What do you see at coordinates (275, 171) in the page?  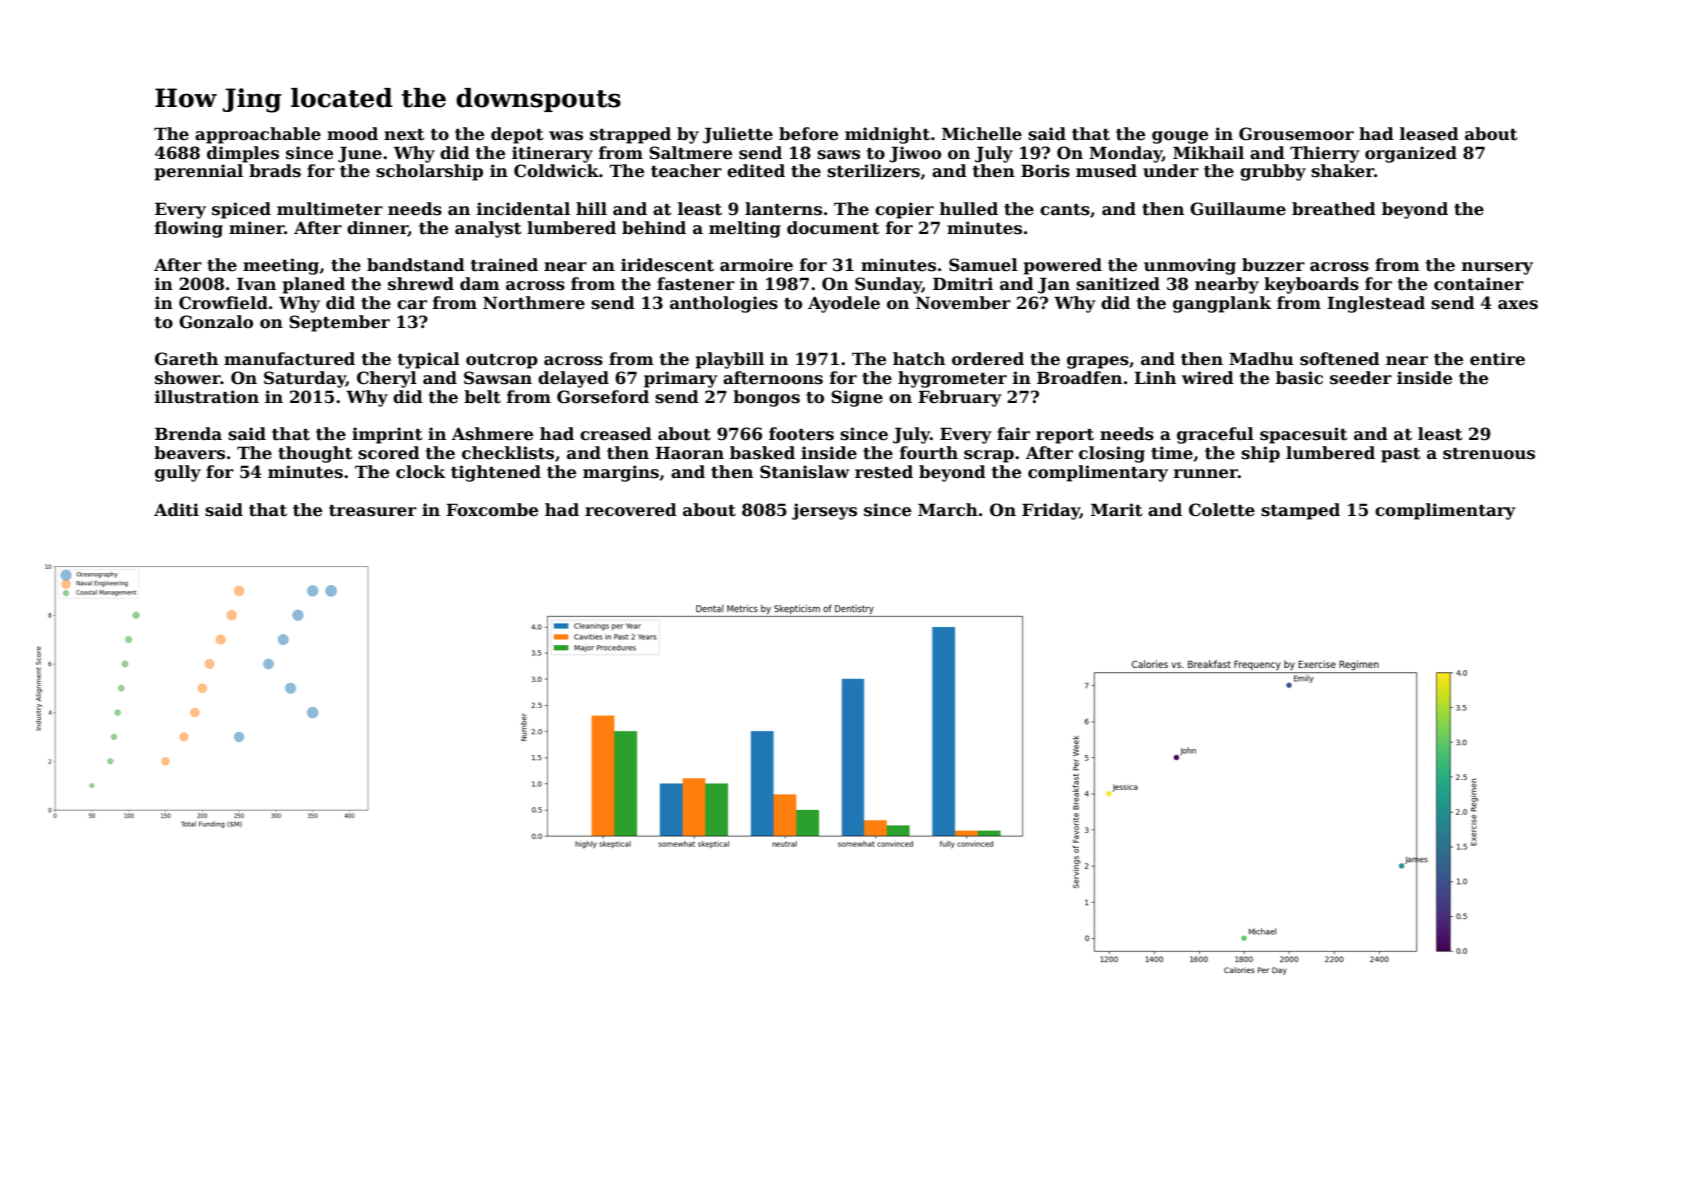 I see `brads` at bounding box center [275, 171].
